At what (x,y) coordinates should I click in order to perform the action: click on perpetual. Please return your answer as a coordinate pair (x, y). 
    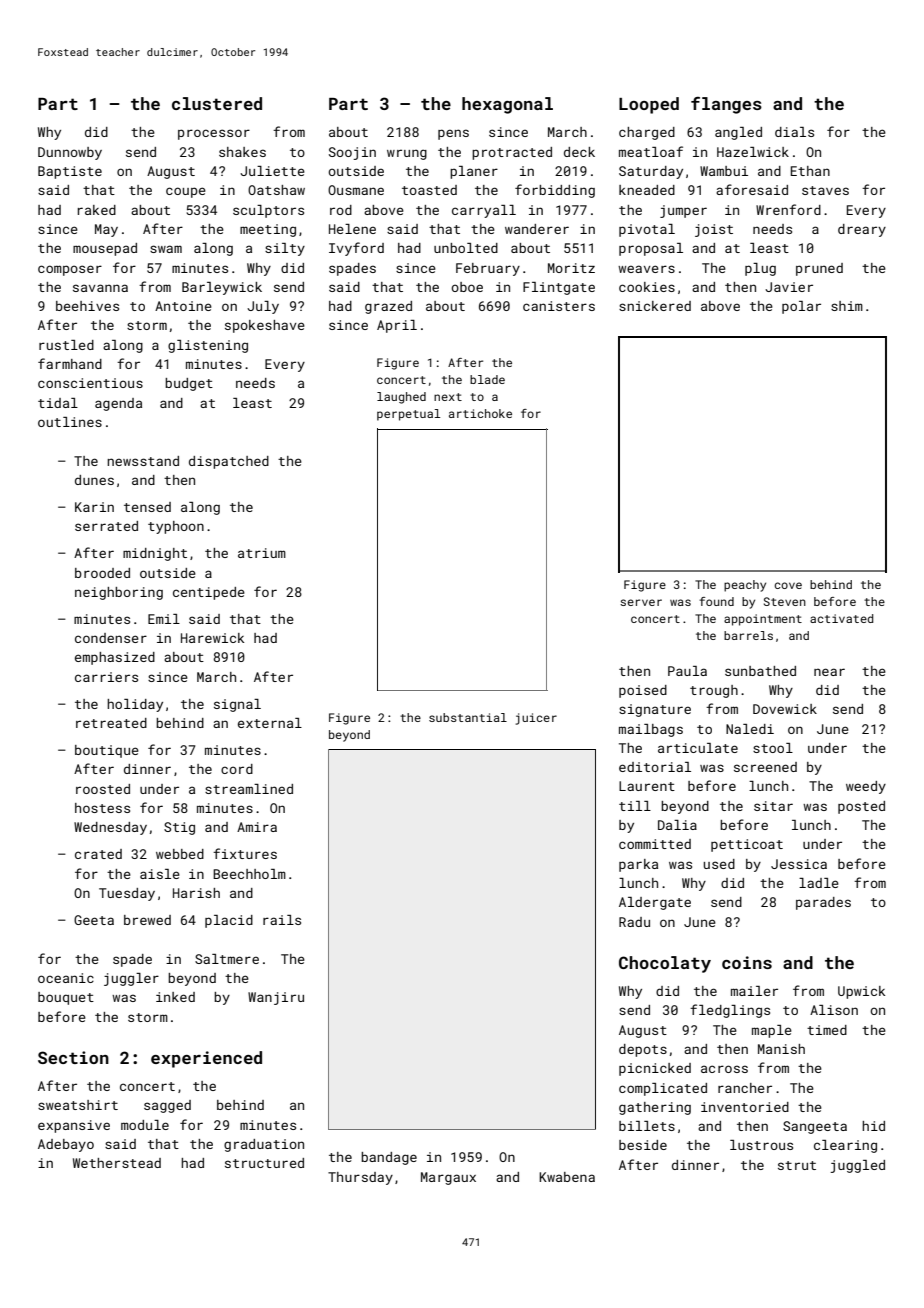
    Looking at the image, I should click on (408, 415).
